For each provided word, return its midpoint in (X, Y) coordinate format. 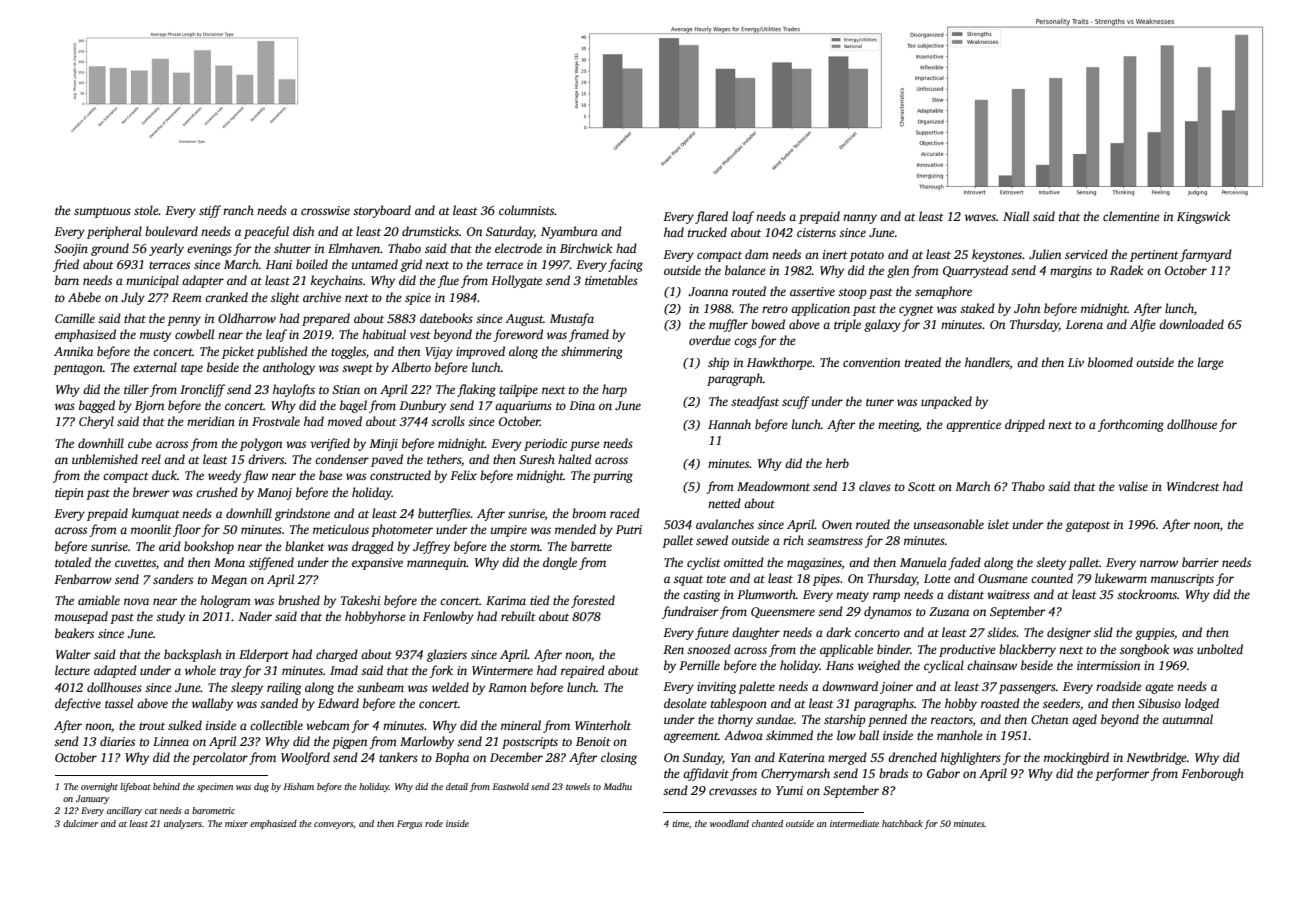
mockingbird (1076, 758)
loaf (743, 217)
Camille (75, 318)
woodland (729, 823)
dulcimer (80, 823)
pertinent (1154, 256)
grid (411, 265)
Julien (1045, 254)
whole (200, 670)
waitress (1008, 594)
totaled (73, 562)
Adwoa (743, 735)
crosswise (325, 210)
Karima (506, 600)
